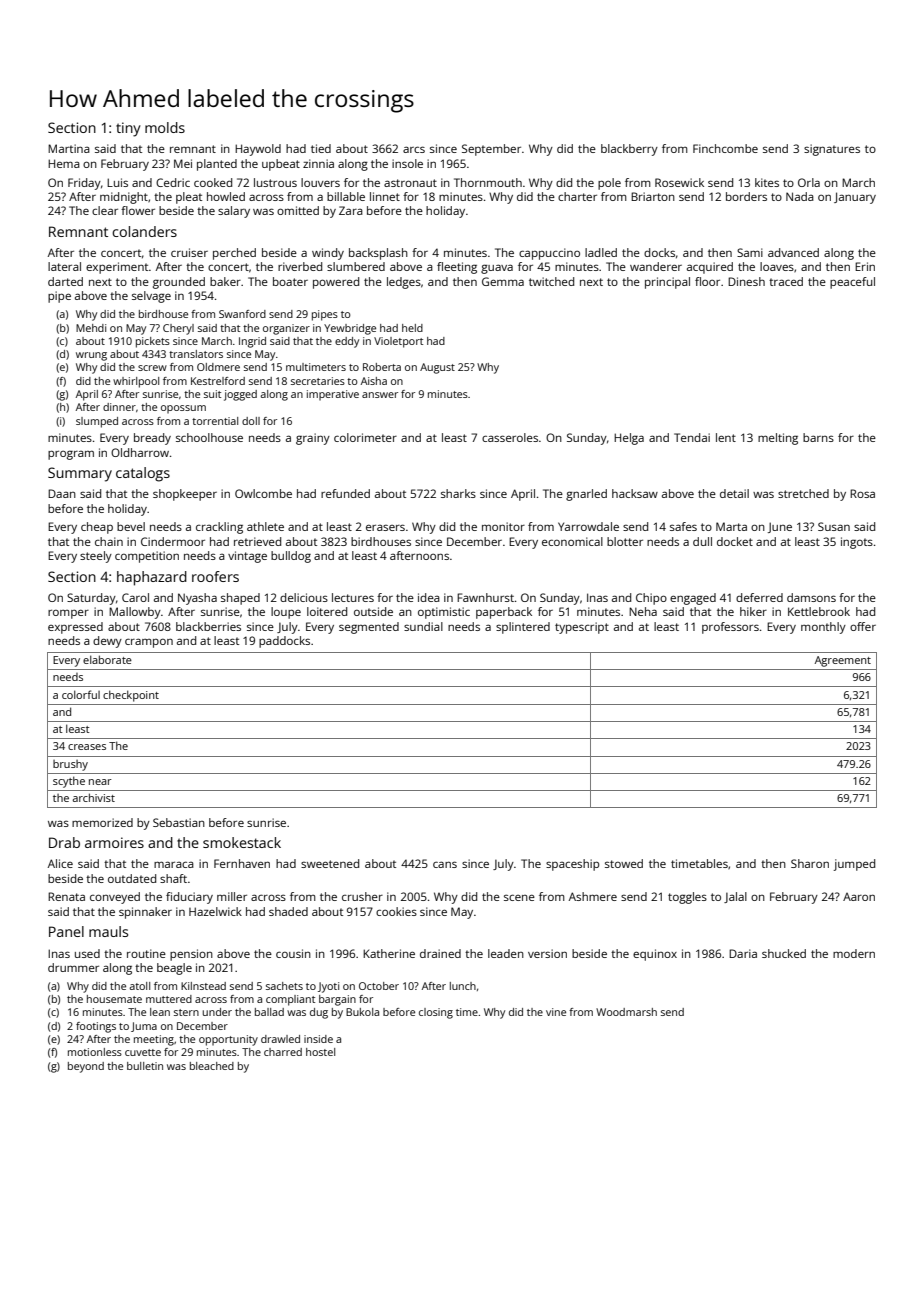  Describe the element at coordinates (786, 281) in the page. I see `traced` at that location.
